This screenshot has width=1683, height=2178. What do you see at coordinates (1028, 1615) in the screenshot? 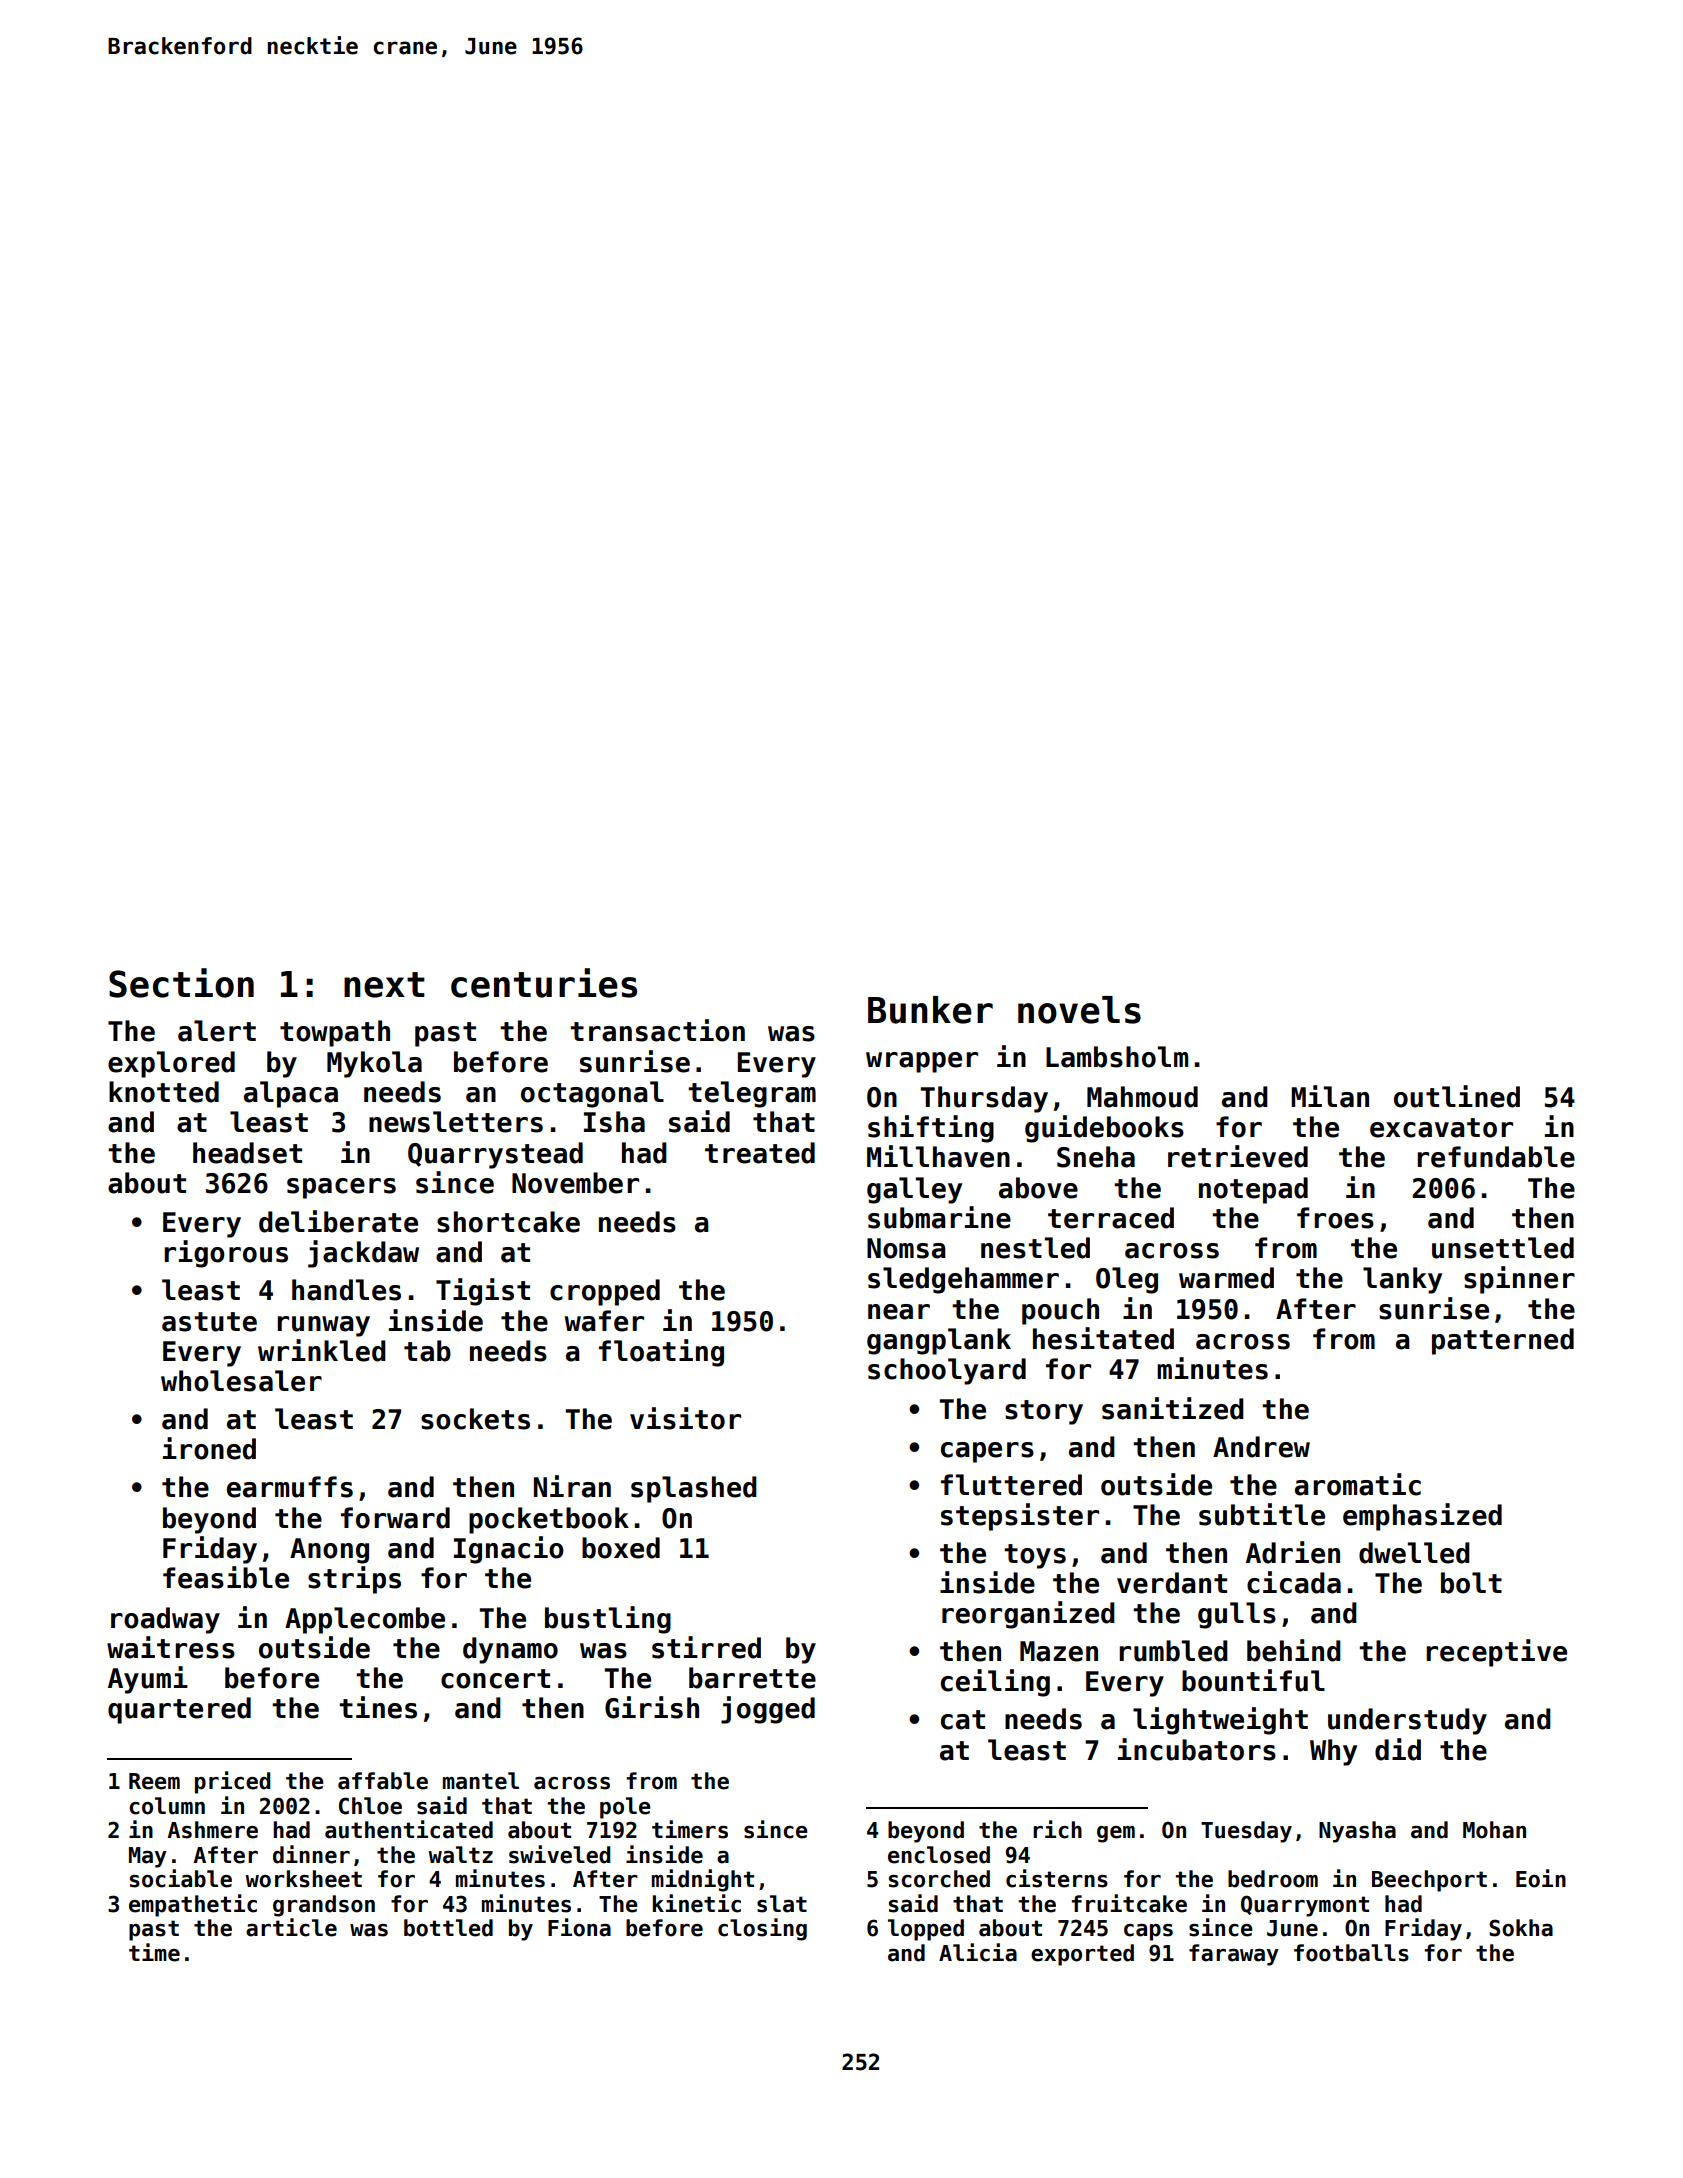
I see `reorganized` at bounding box center [1028, 1615].
